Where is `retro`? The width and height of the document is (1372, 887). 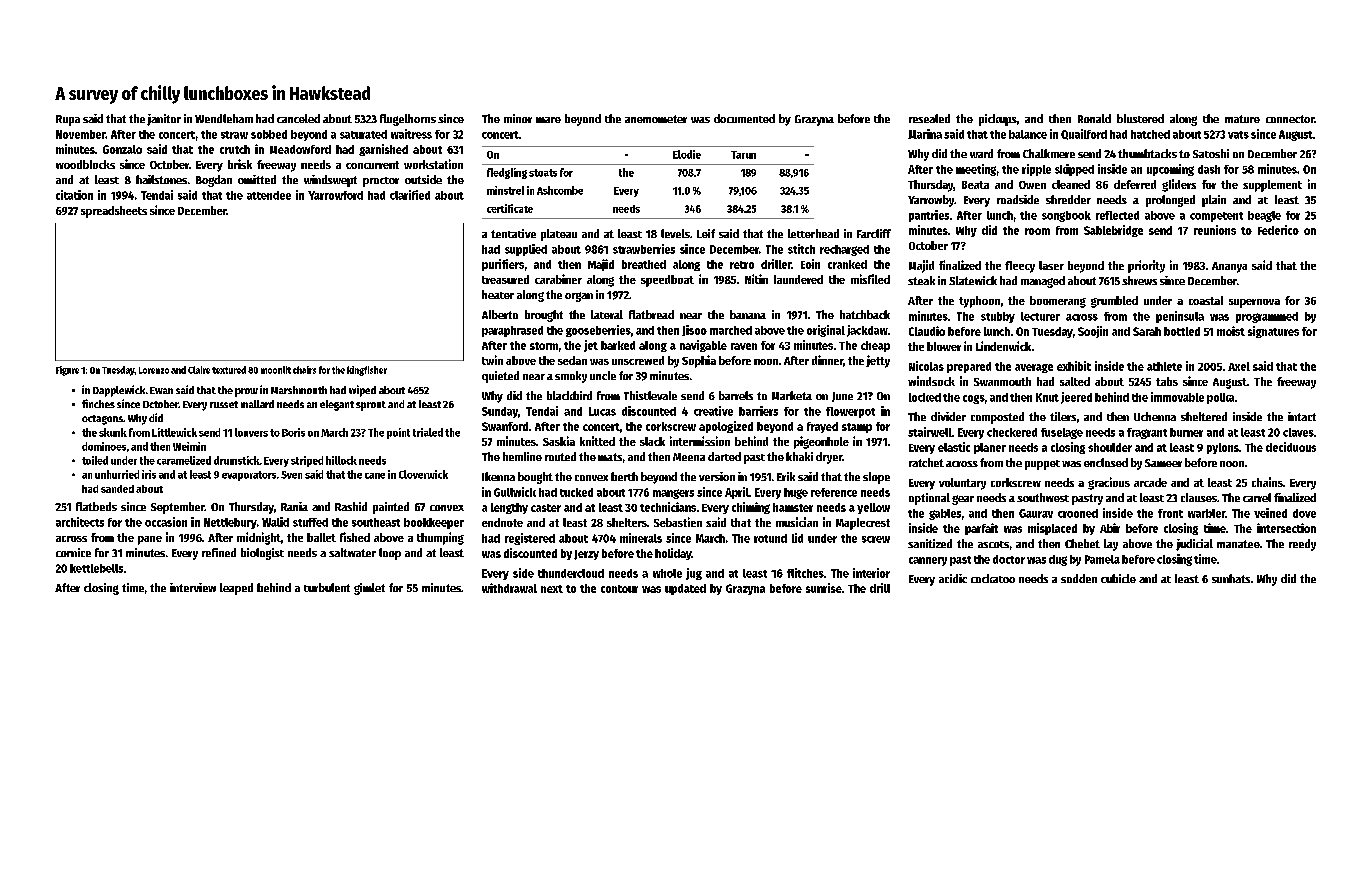
retro is located at coordinates (742, 265).
